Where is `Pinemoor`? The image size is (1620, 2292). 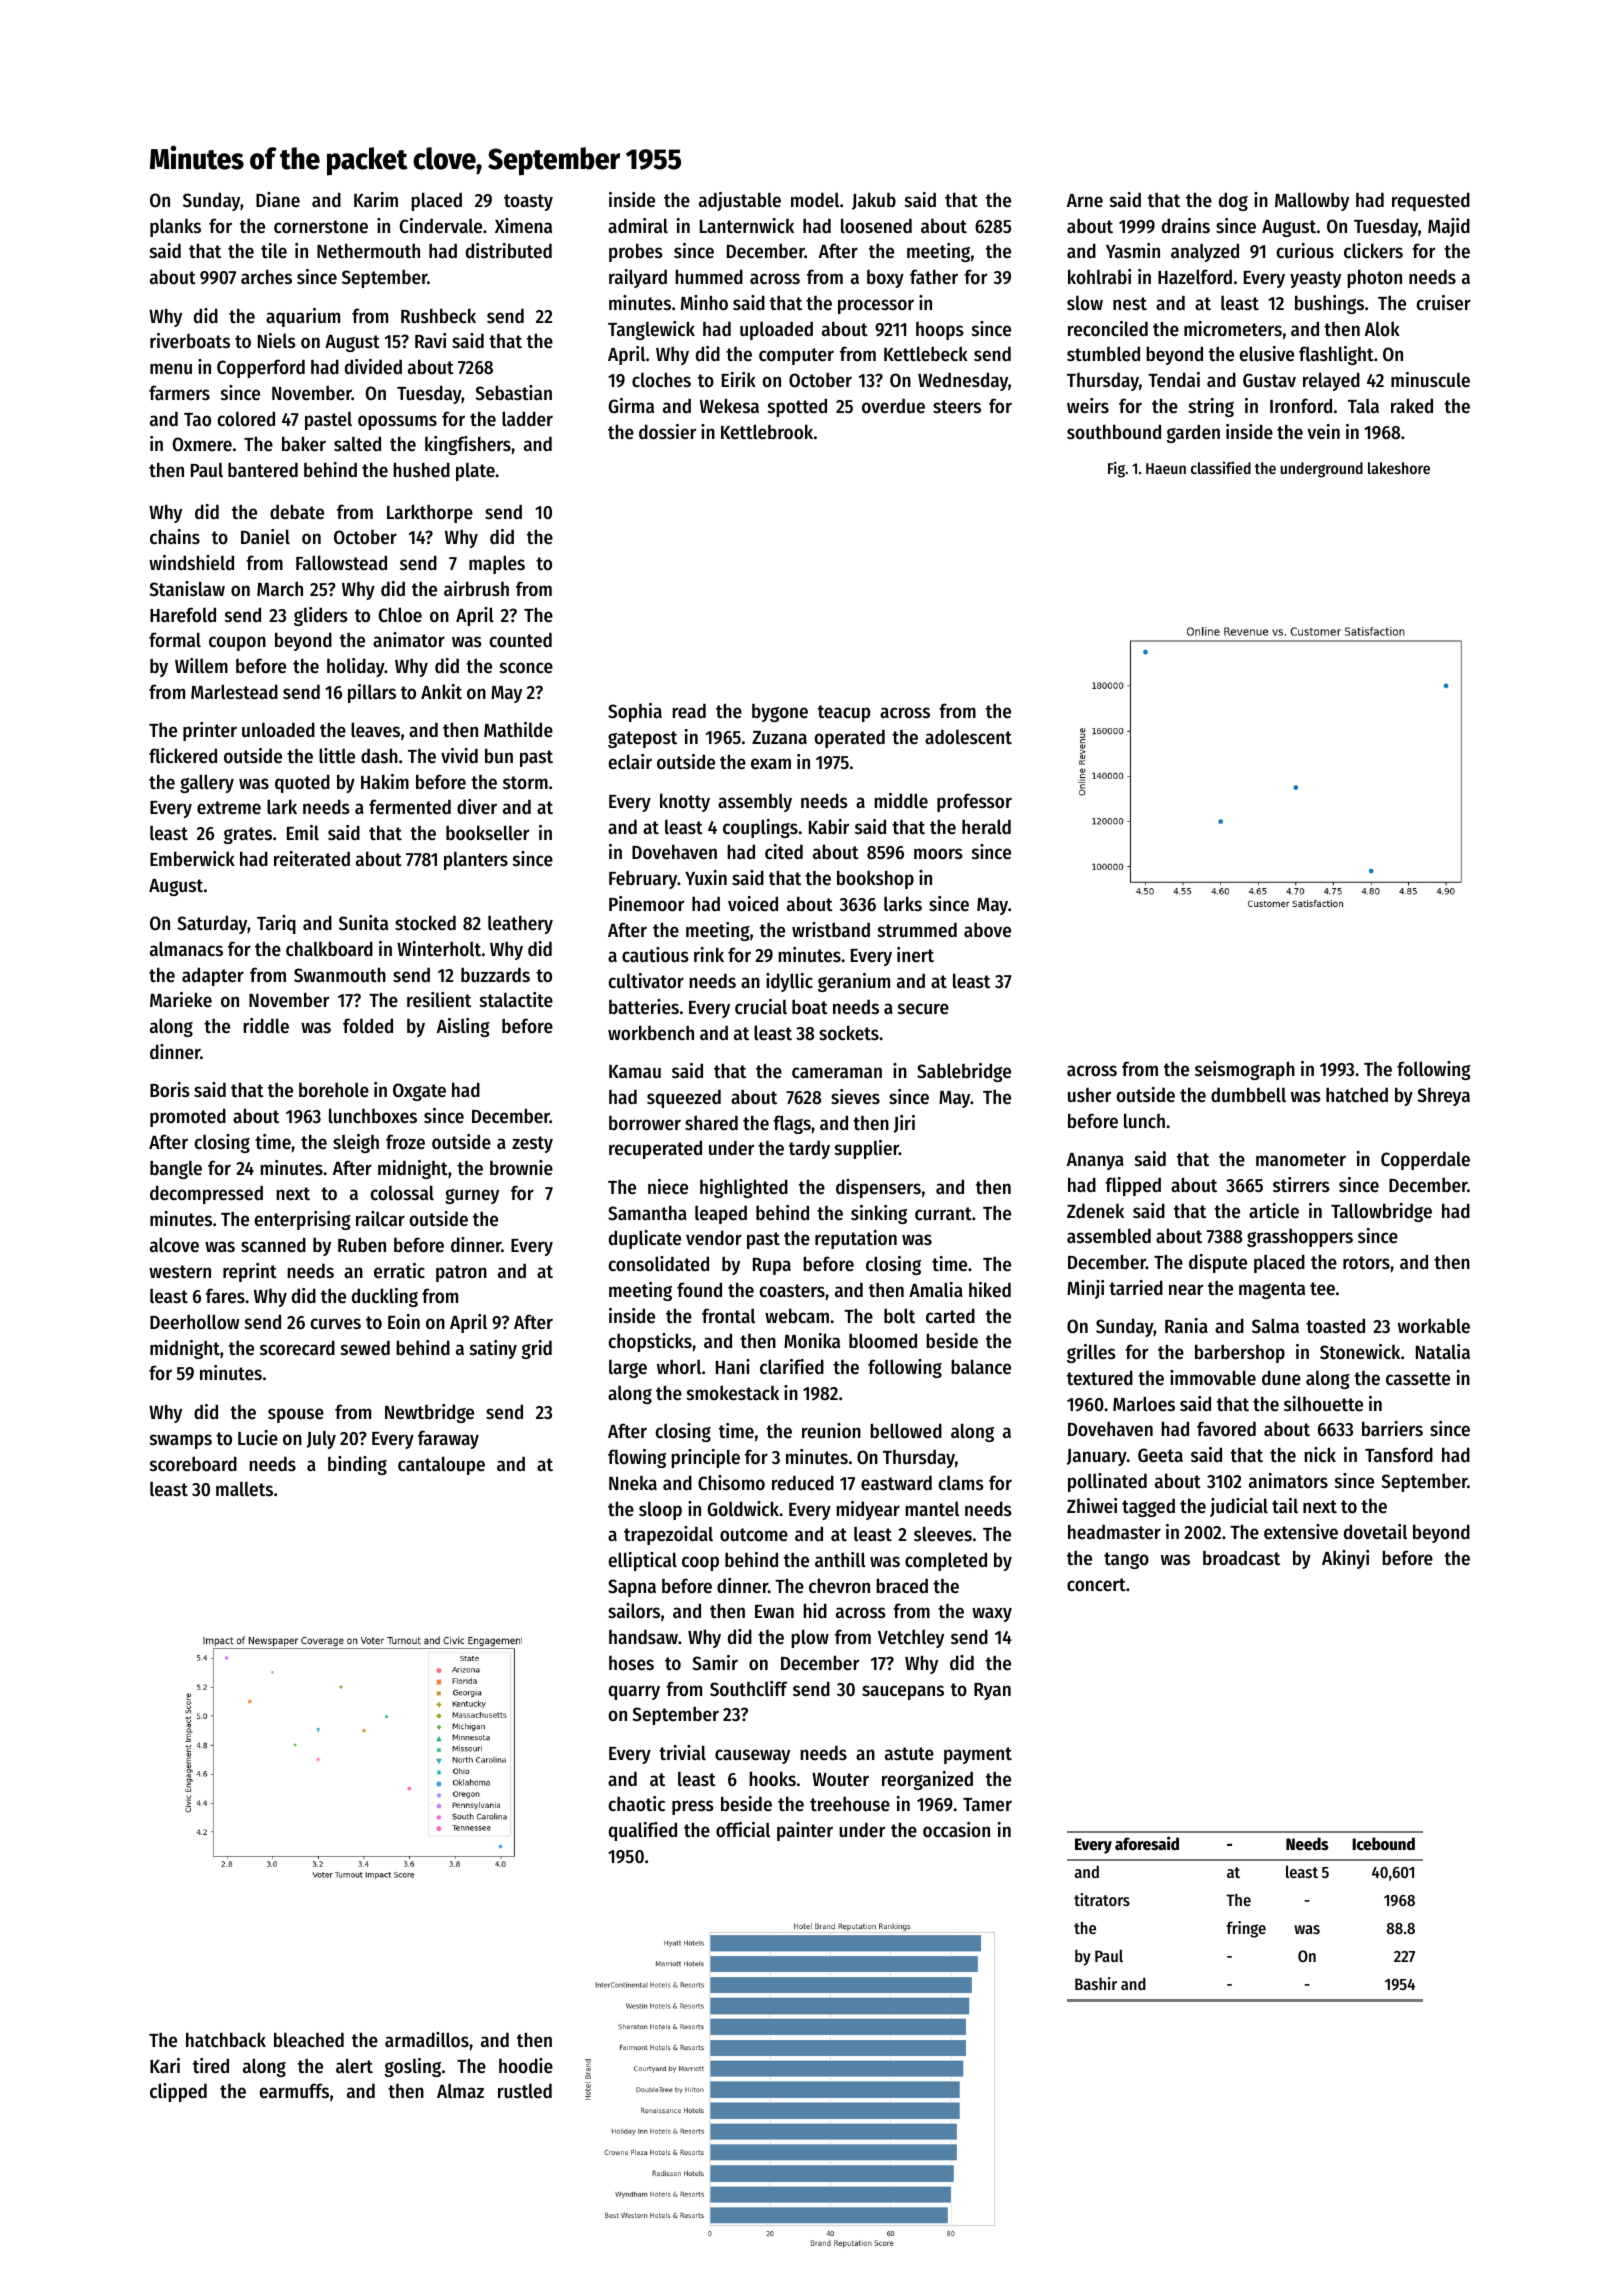 Pinemoor is located at coordinates (646, 904).
